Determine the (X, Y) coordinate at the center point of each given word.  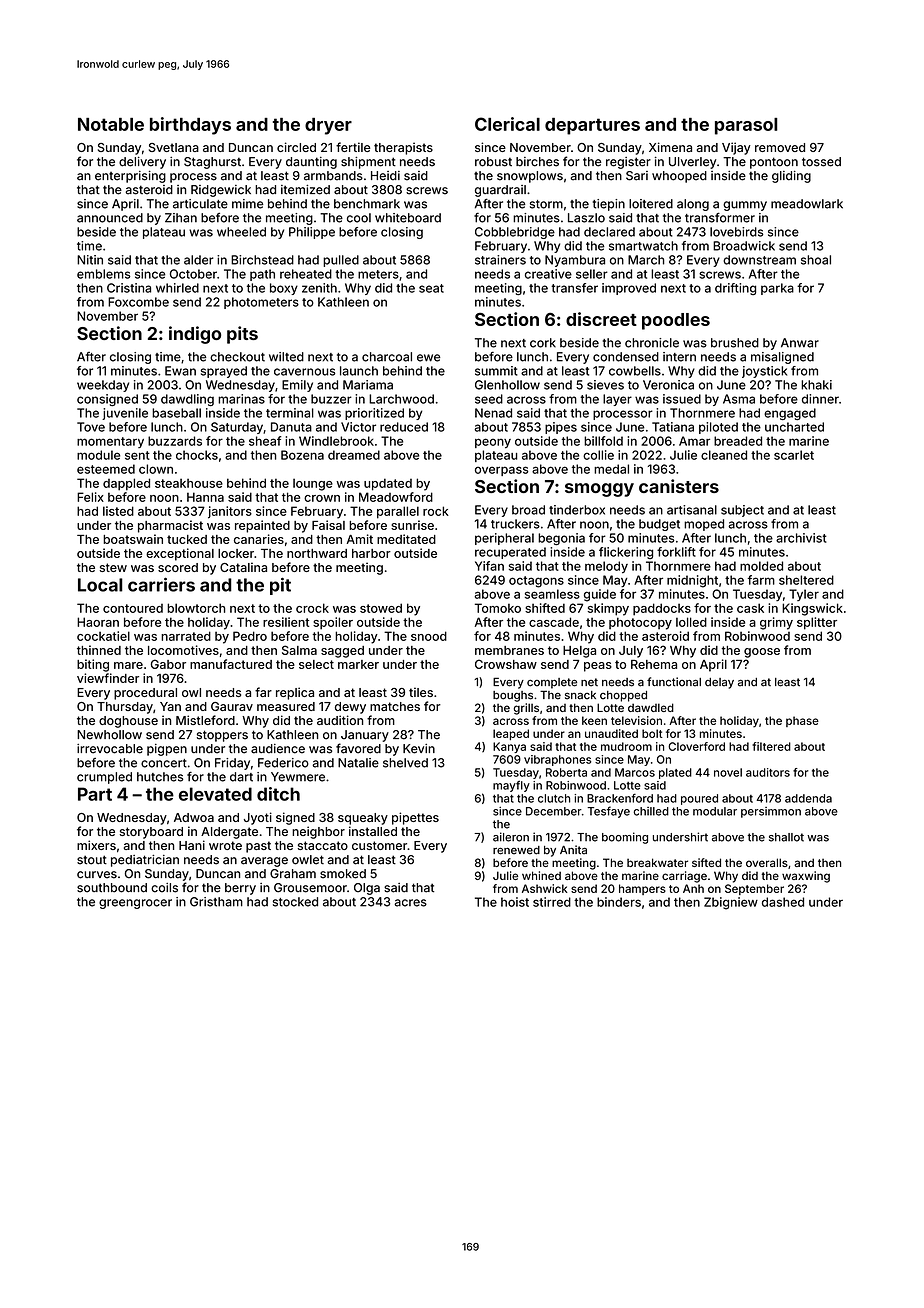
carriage (684, 877)
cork (543, 343)
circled (296, 147)
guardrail (500, 191)
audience (278, 749)
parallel (398, 512)
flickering (626, 553)
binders (619, 902)
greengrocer (135, 904)
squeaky (363, 819)
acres (410, 903)
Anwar (800, 343)
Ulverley (693, 163)
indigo (195, 335)
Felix (90, 497)
